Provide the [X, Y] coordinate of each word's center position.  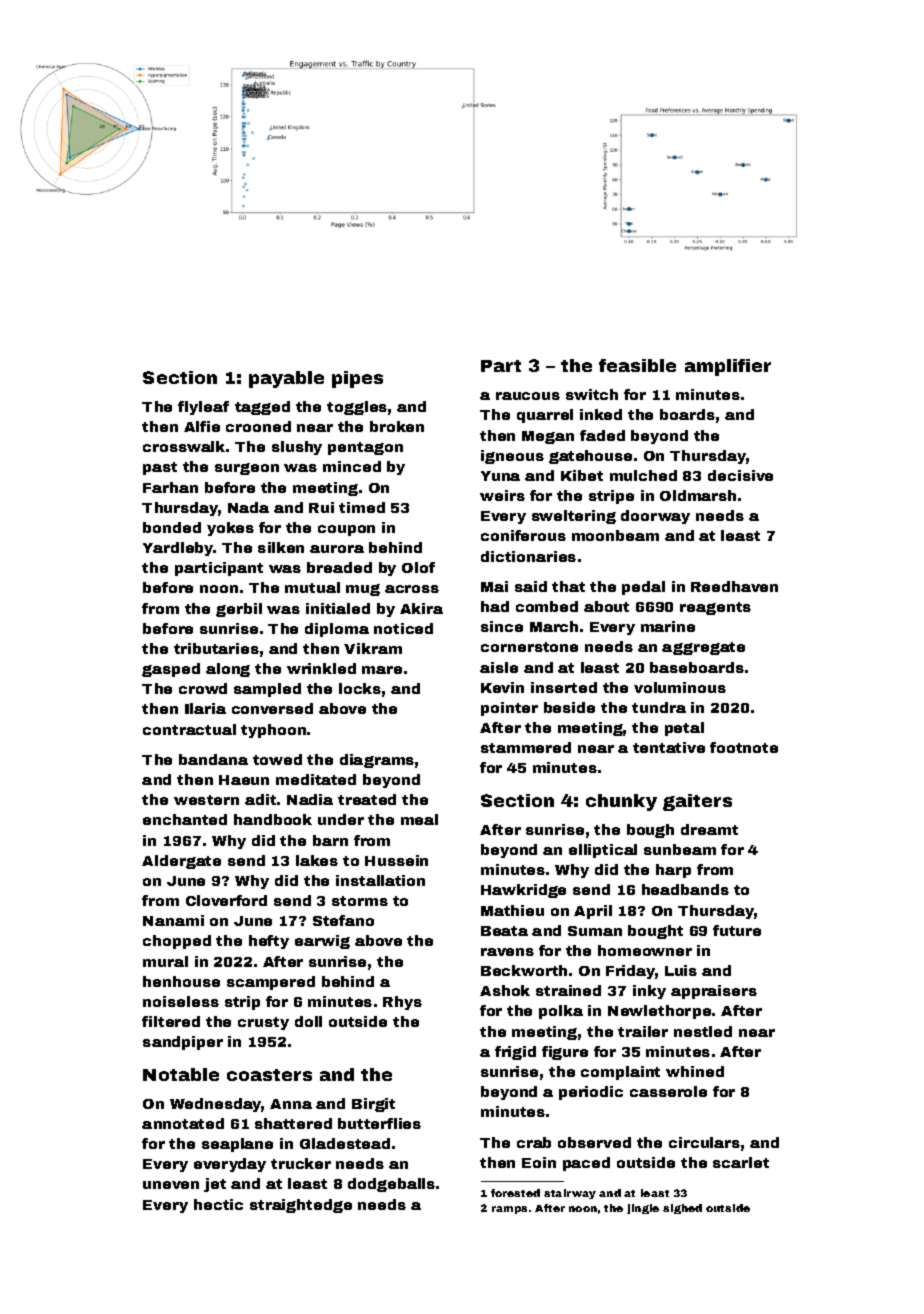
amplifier [728, 367]
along [228, 670]
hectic [218, 1204]
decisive [740, 475]
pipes [357, 379]
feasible [637, 365]
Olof [418, 567]
